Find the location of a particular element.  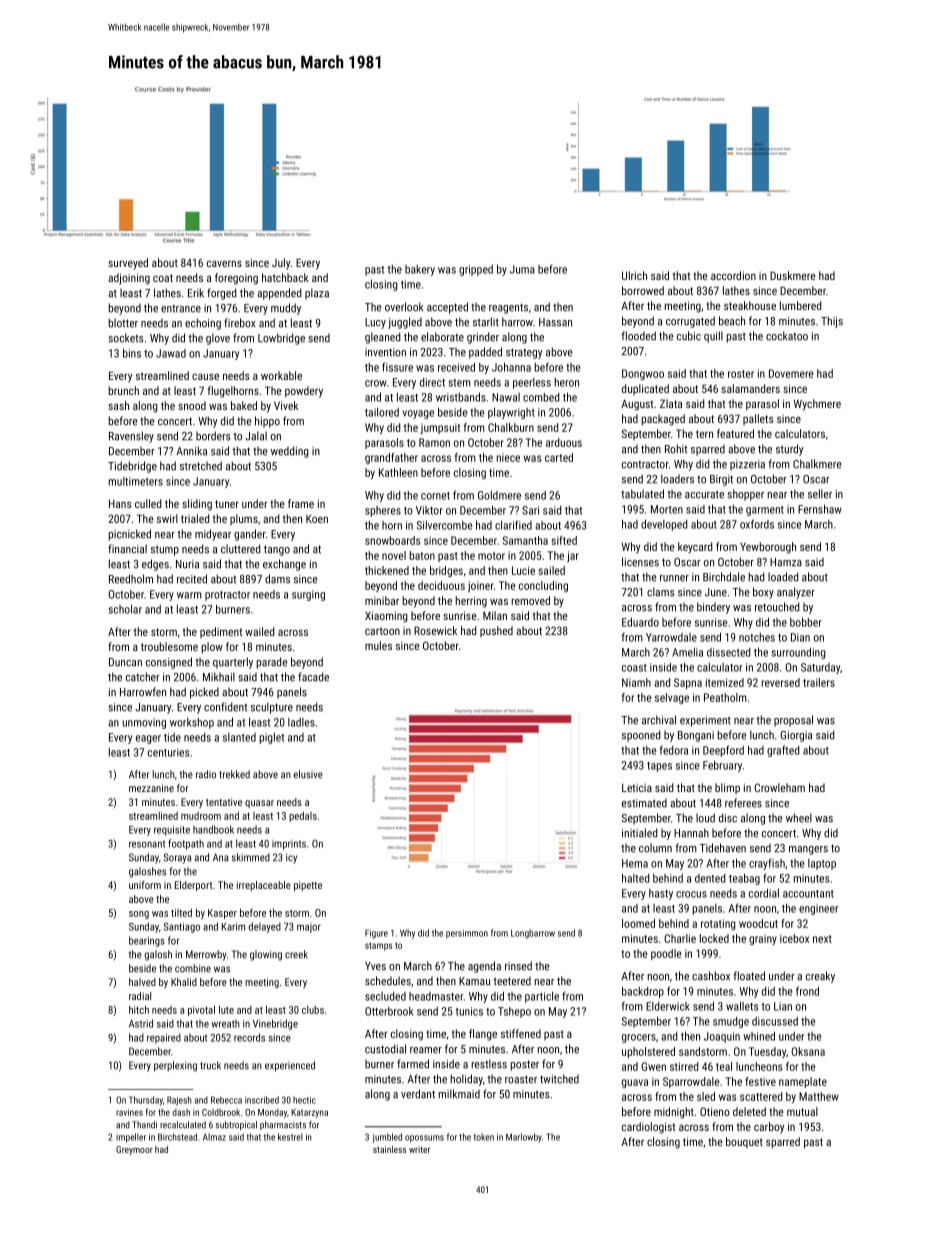

Johanna is located at coordinates (511, 367).
